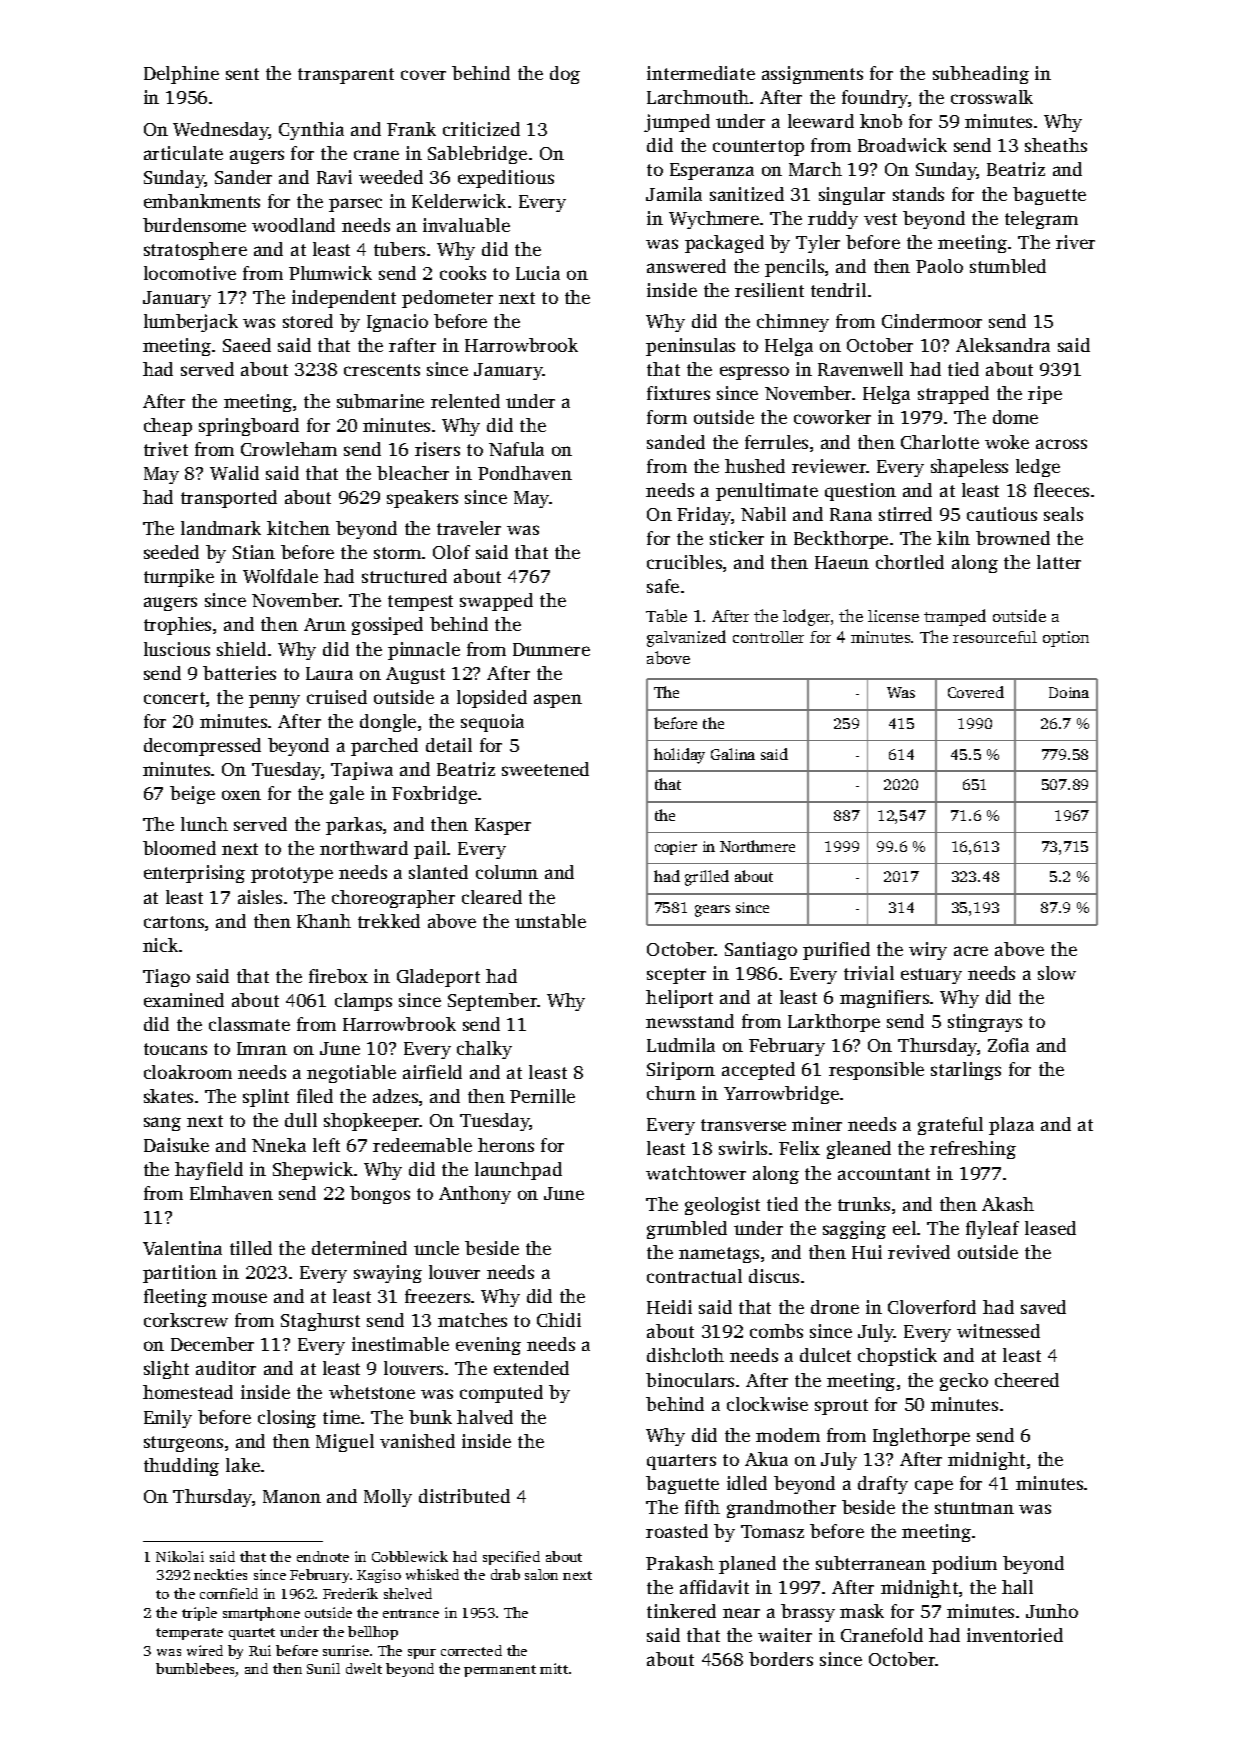 This page has height=1753, width=1240. I want to click on ripe, so click(1045, 395).
